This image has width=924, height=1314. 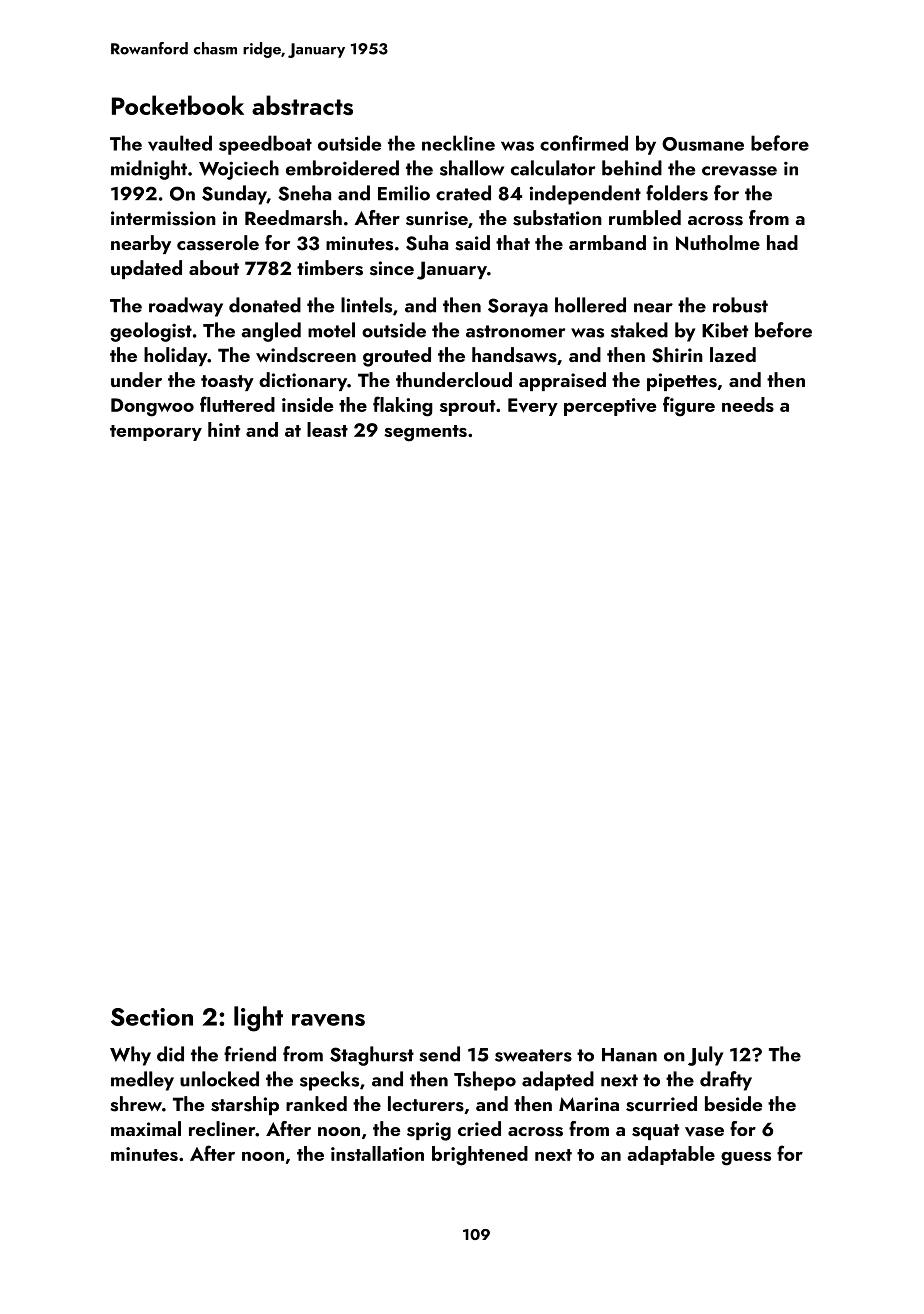 What do you see at coordinates (748, 404) in the image?
I see `needs` at bounding box center [748, 404].
